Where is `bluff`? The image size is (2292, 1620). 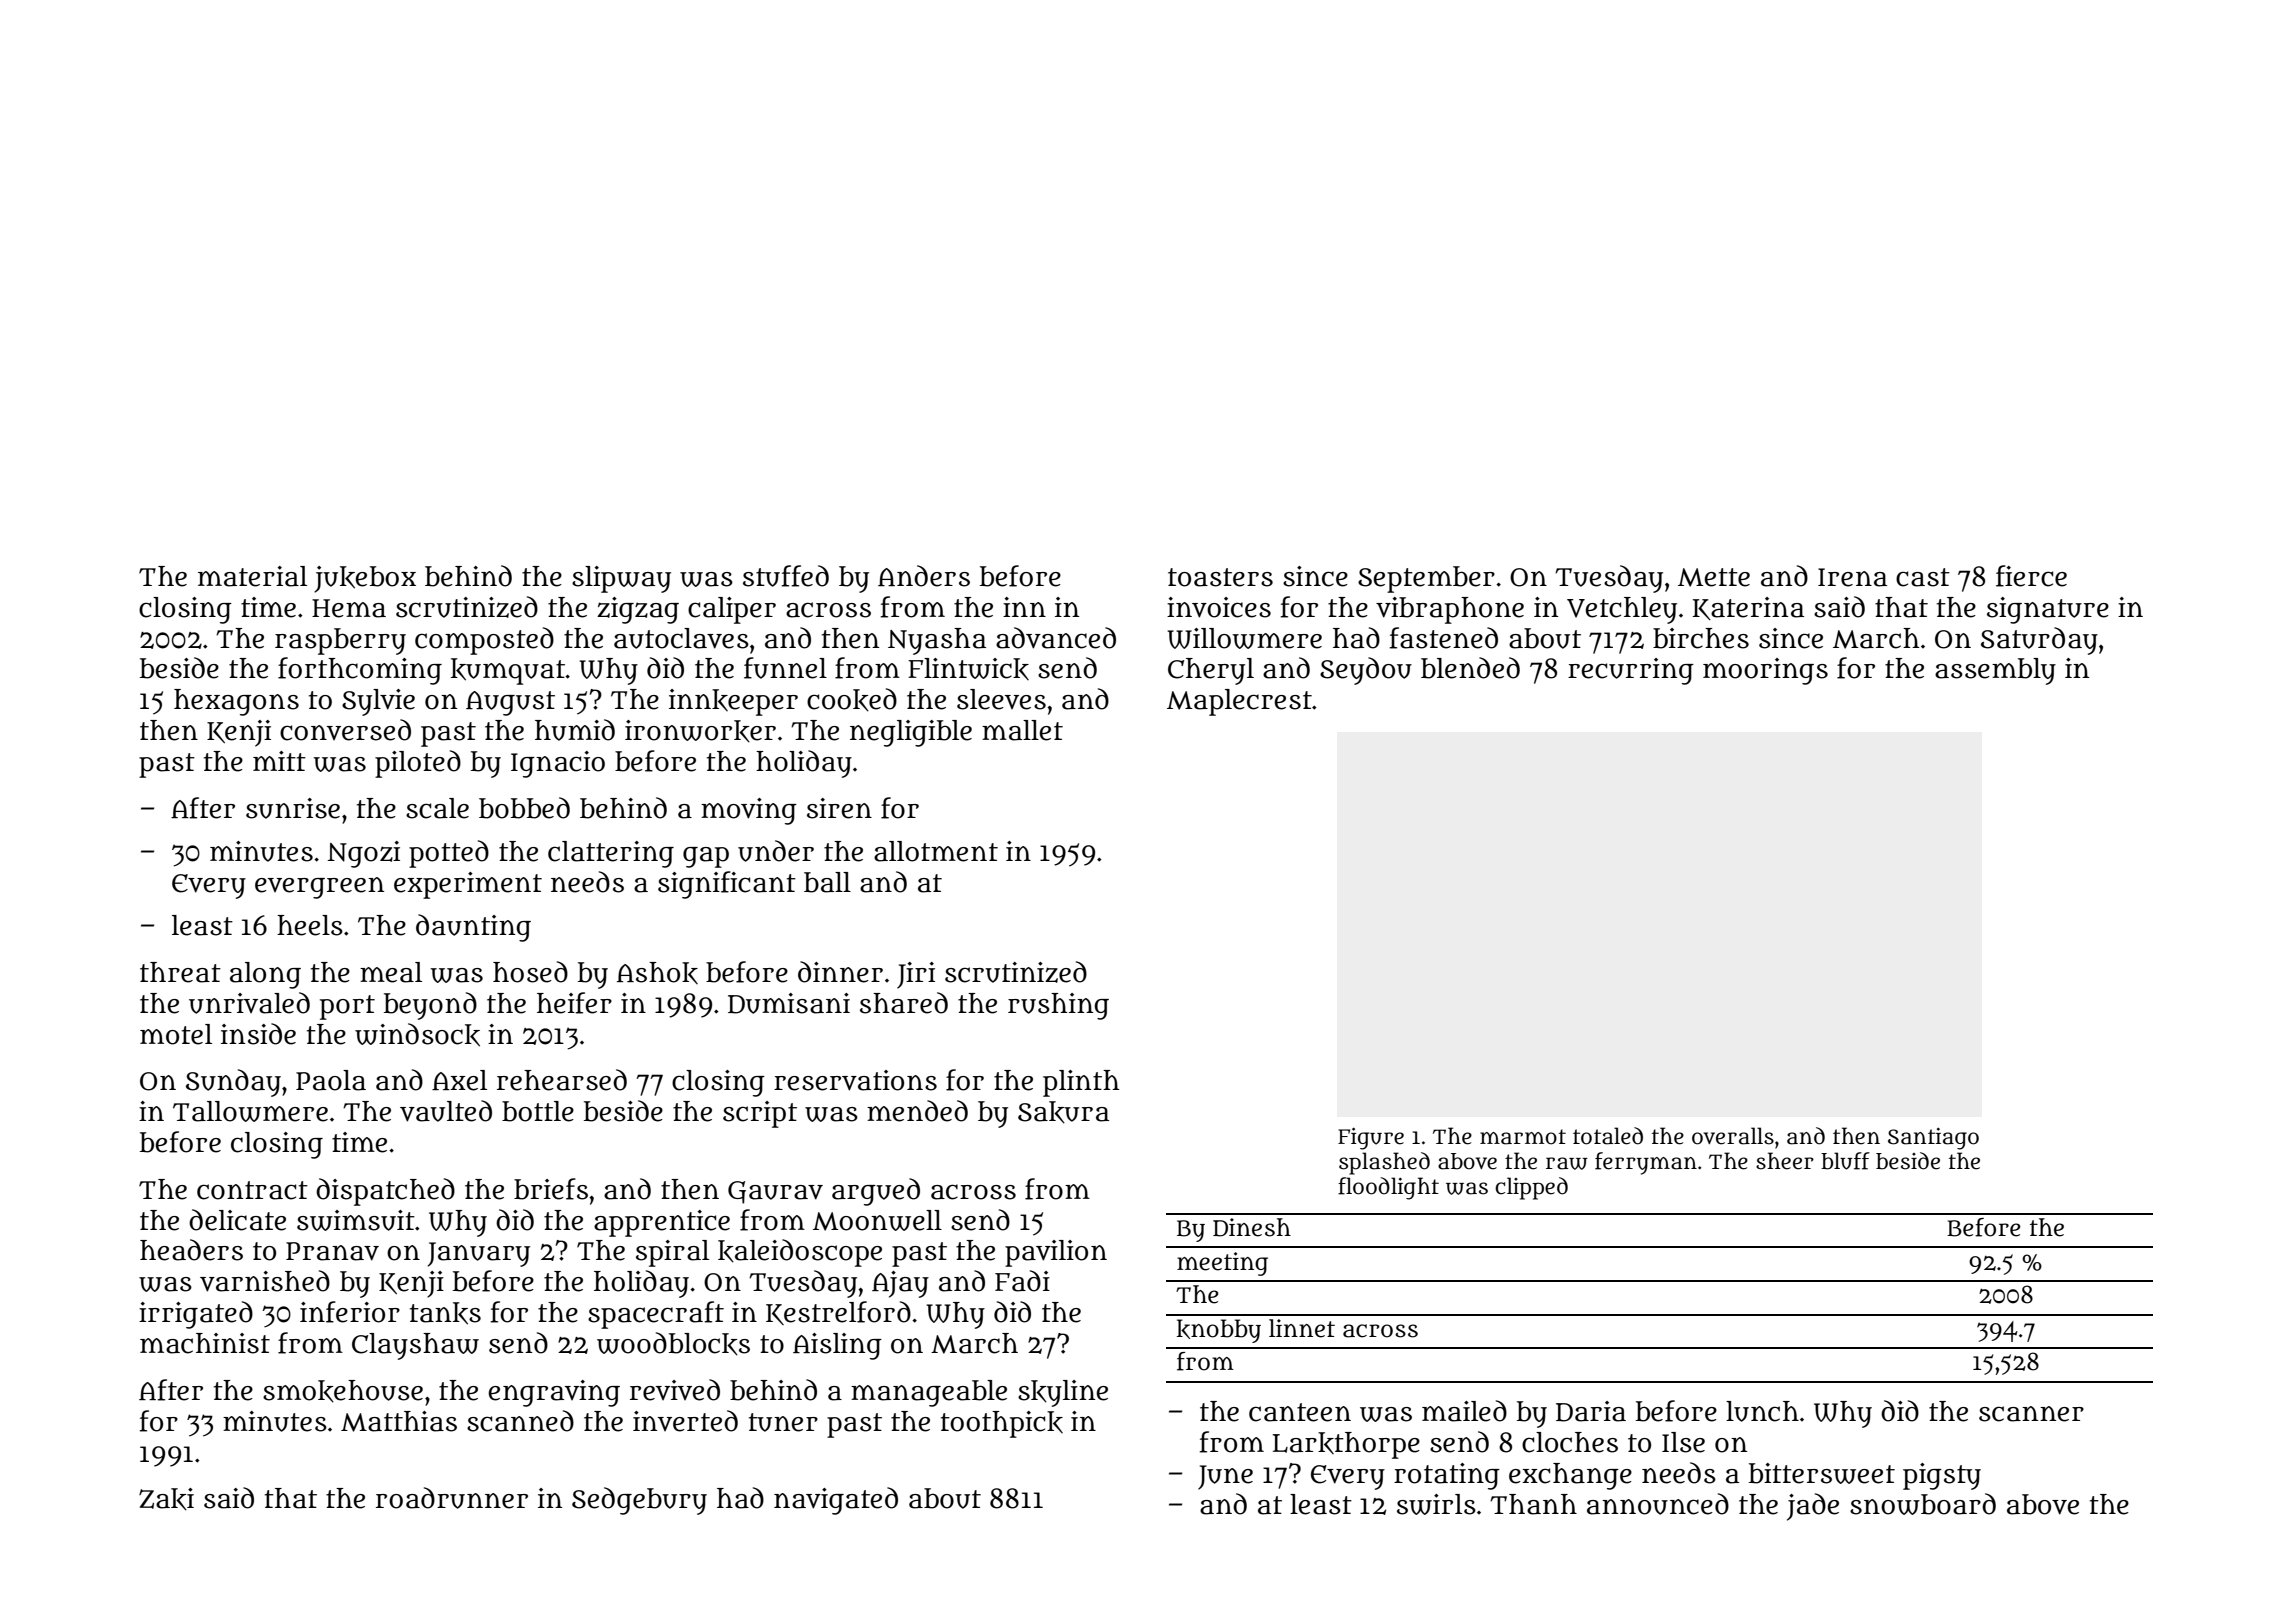 bluff is located at coordinates (1845, 1161).
